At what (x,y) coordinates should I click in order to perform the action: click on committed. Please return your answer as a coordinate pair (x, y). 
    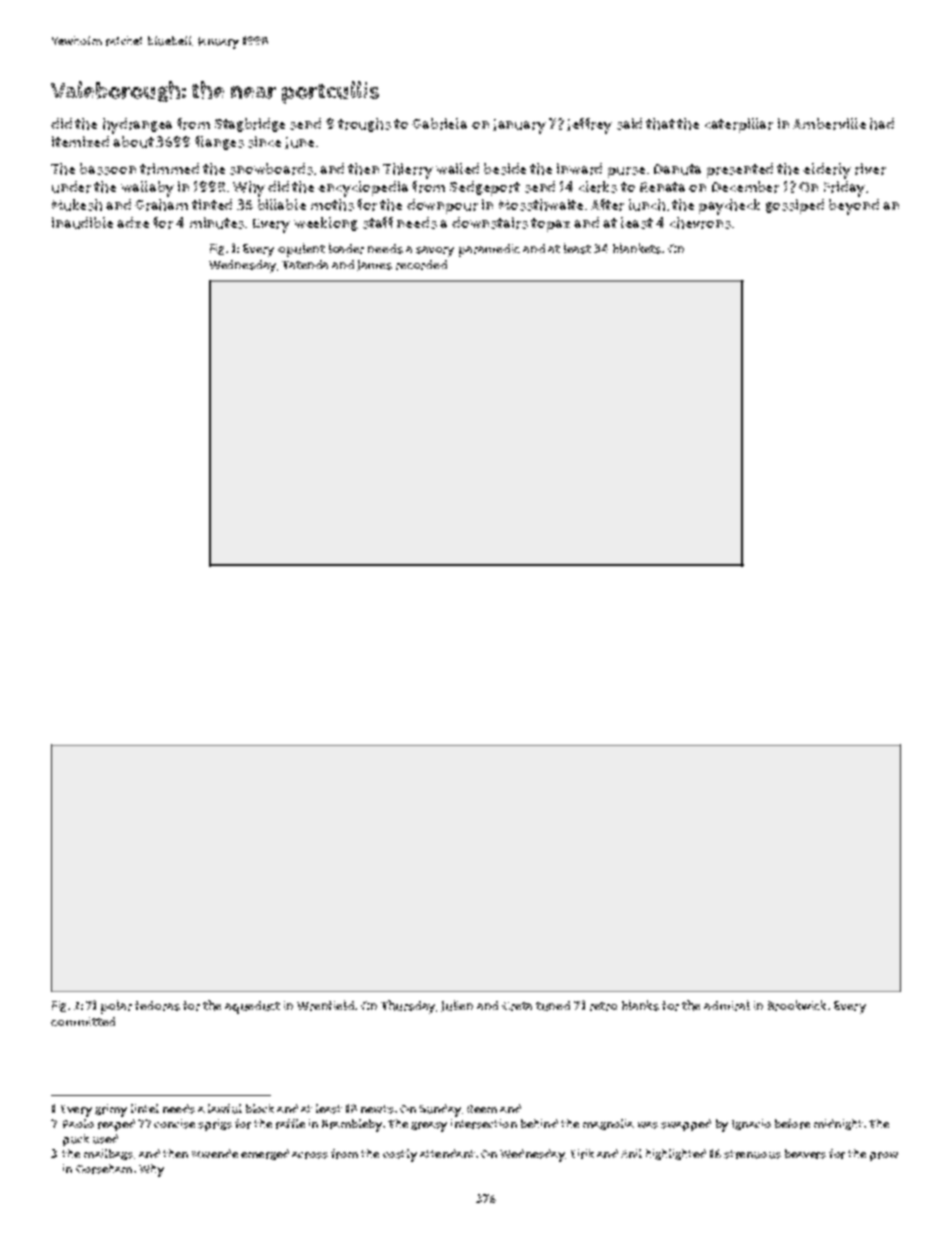
    Looking at the image, I should click on (83, 1021).
